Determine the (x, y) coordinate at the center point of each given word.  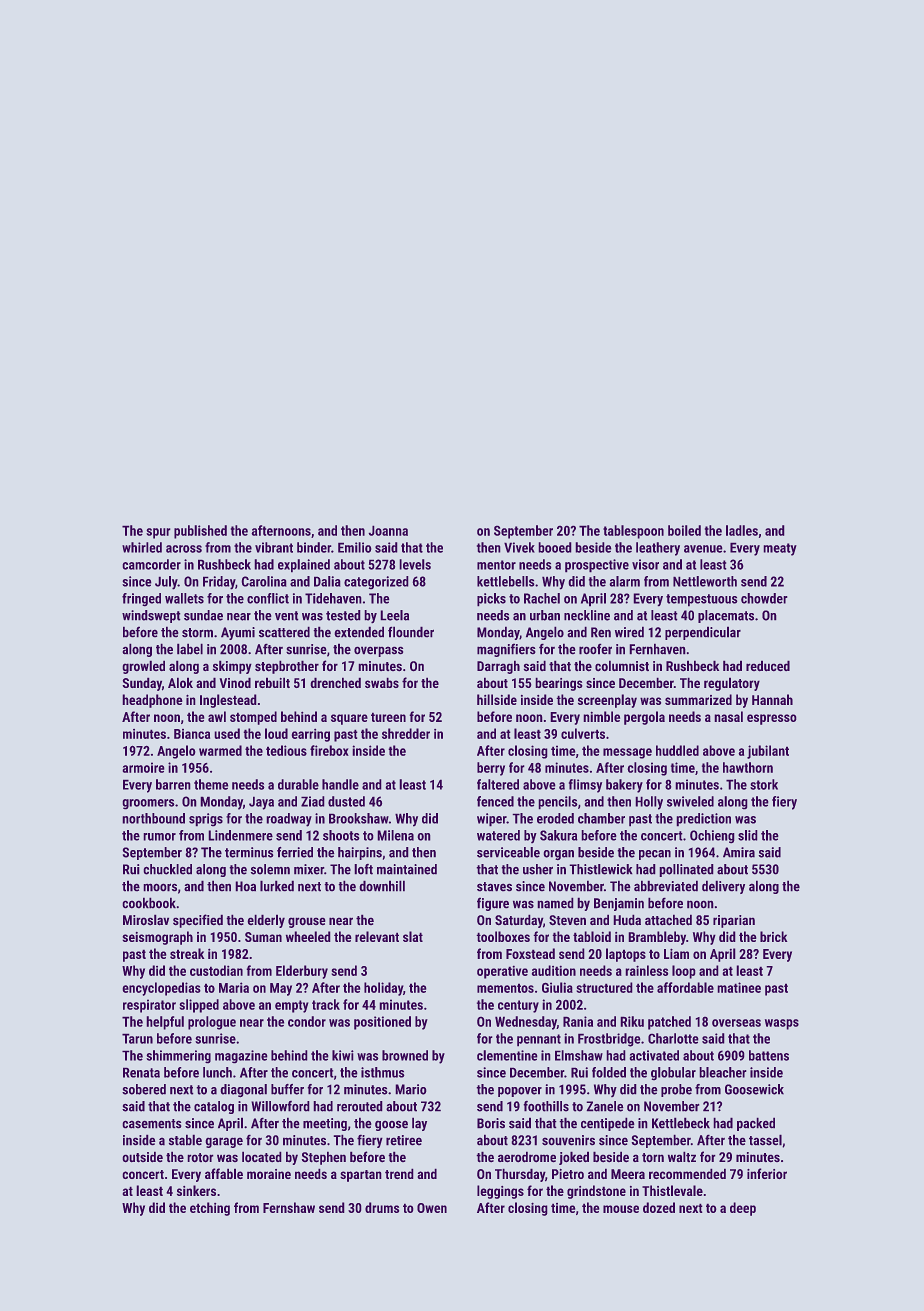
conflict (268, 598)
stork (764, 784)
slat (413, 936)
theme (211, 784)
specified (198, 921)
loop (684, 972)
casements (152, 1124)
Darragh (498, 667)
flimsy (585, 786)
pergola (644, 718)
